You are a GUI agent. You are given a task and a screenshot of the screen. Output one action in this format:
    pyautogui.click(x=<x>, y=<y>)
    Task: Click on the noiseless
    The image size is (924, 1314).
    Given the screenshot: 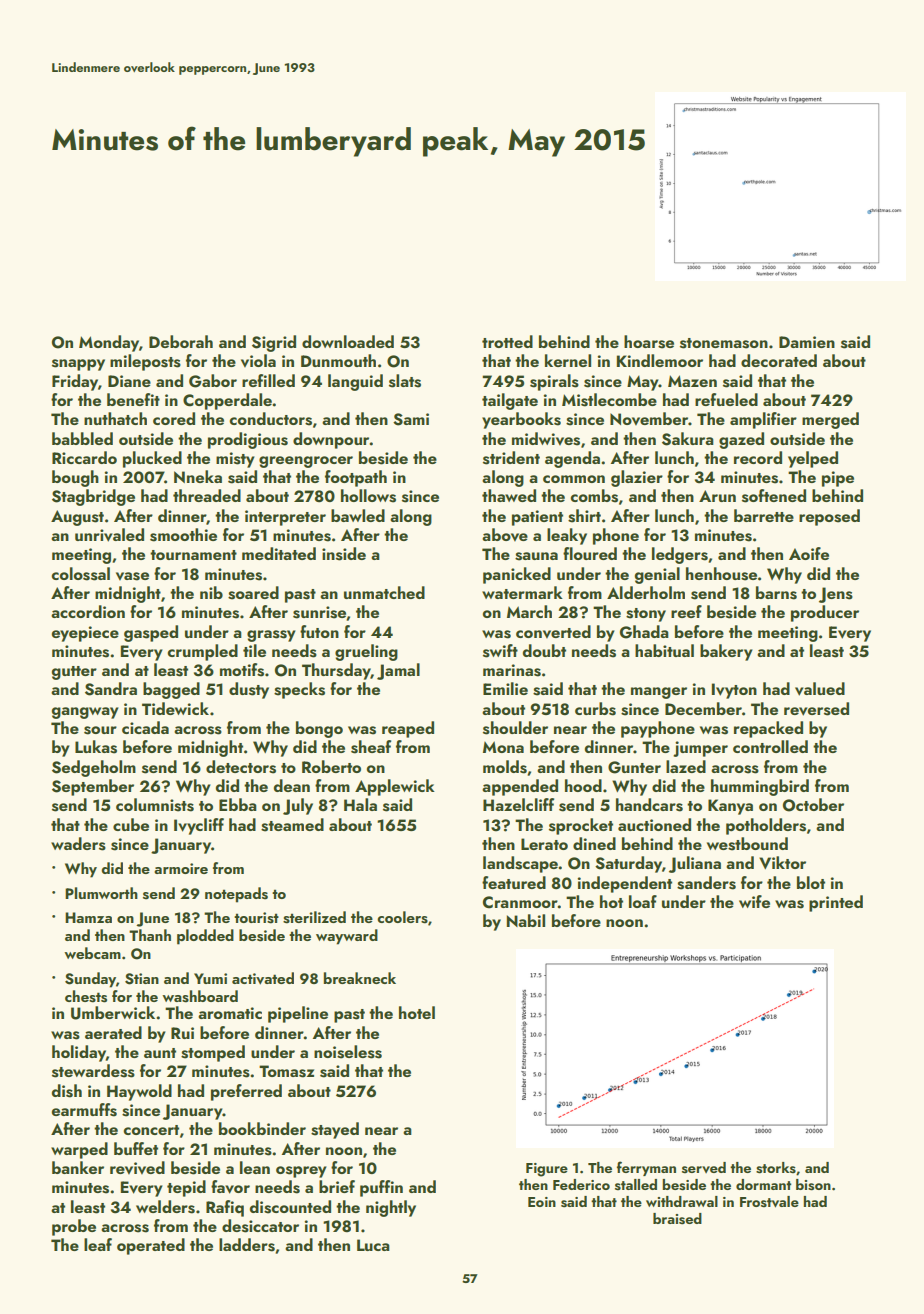 What is the action you would take?
    pyautogui.click(x=348, y=1052)
